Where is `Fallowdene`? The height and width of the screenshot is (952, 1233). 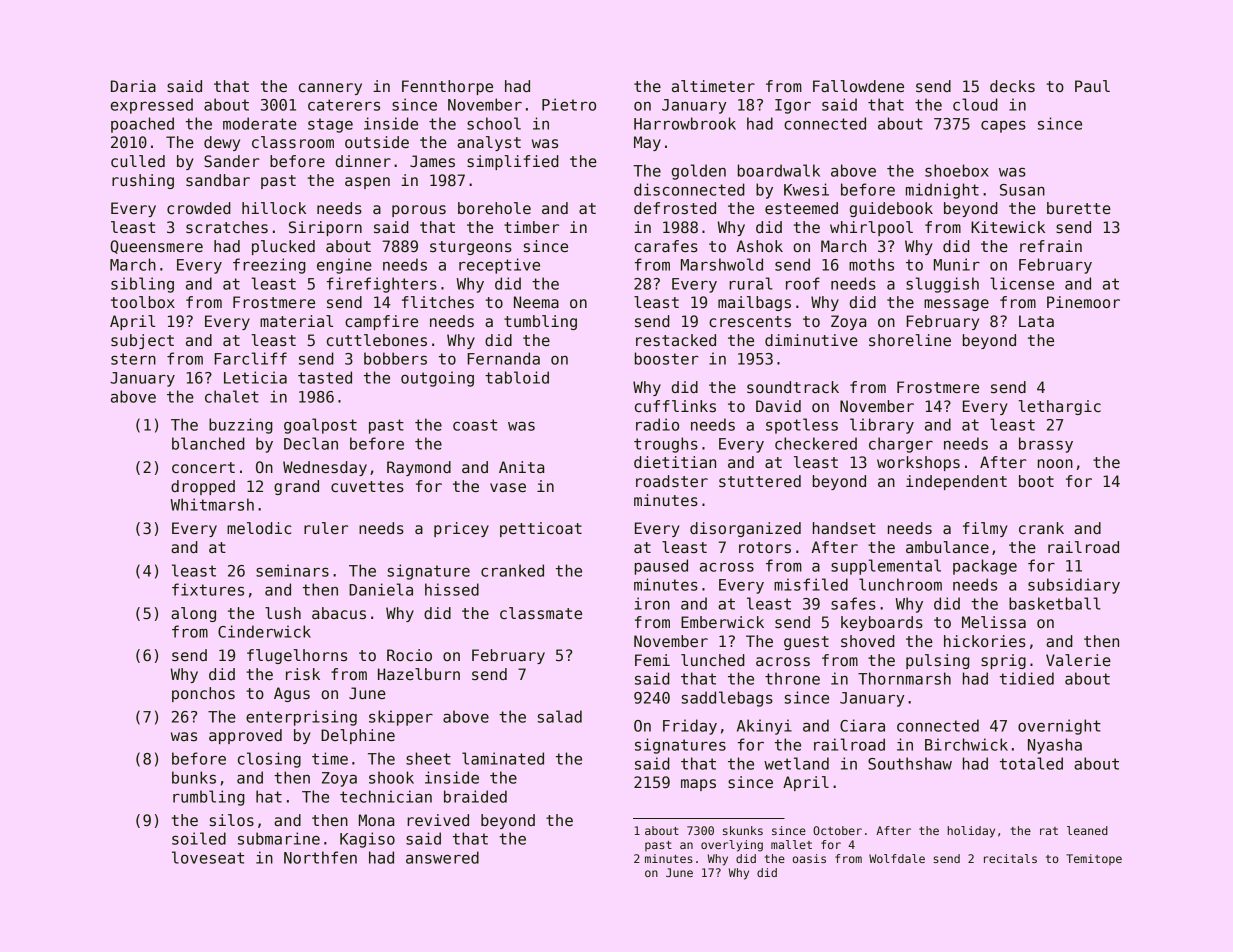
Fallowdene is located at coordinates (858, 86).
